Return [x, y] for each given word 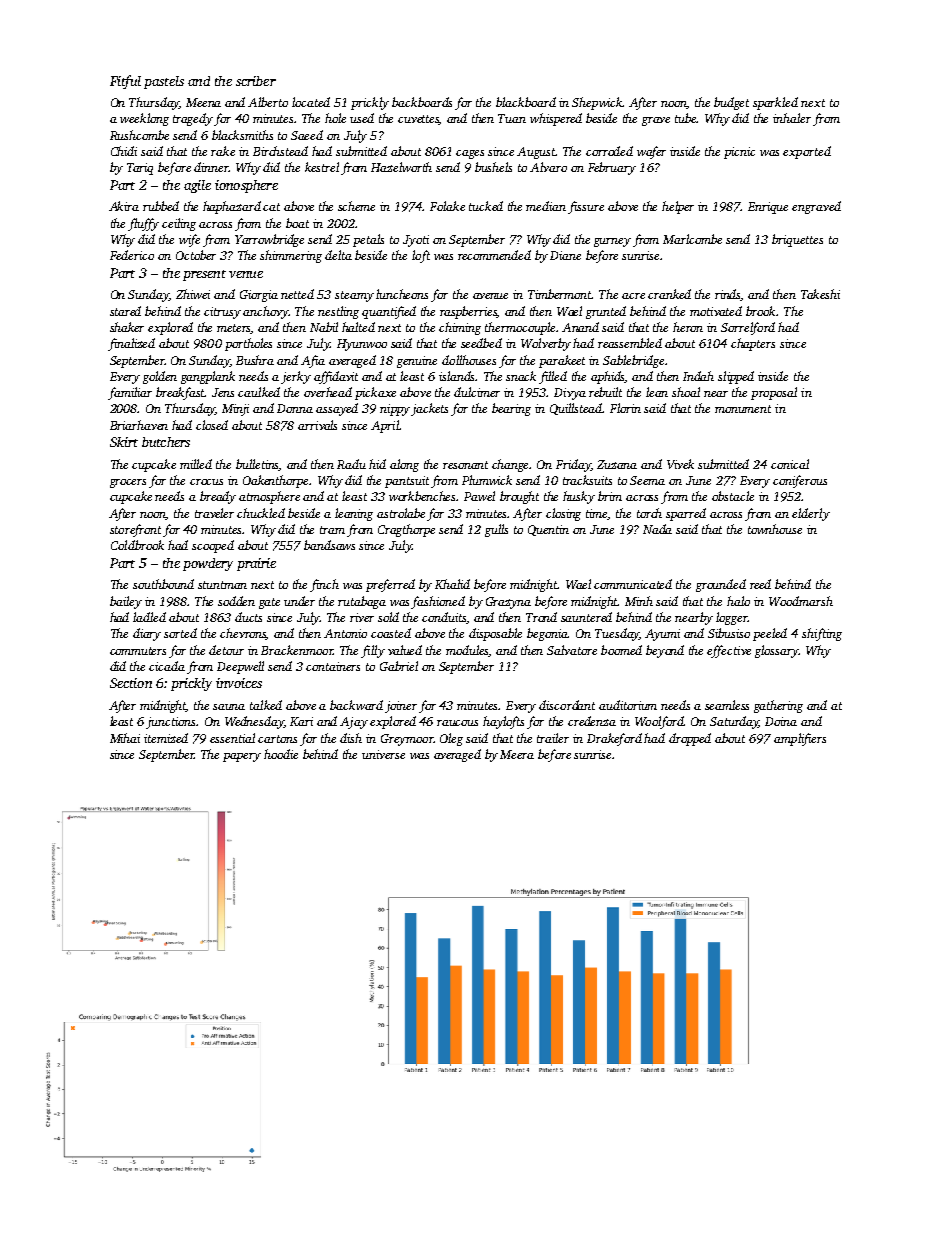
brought [519, 497]
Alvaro [548, 167]
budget [731, 103]
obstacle [733, 496]
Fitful [125, 82]
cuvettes [419, 120]
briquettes [797, 240]
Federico [132, 255]
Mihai [125, 738]
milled [196, 464]
